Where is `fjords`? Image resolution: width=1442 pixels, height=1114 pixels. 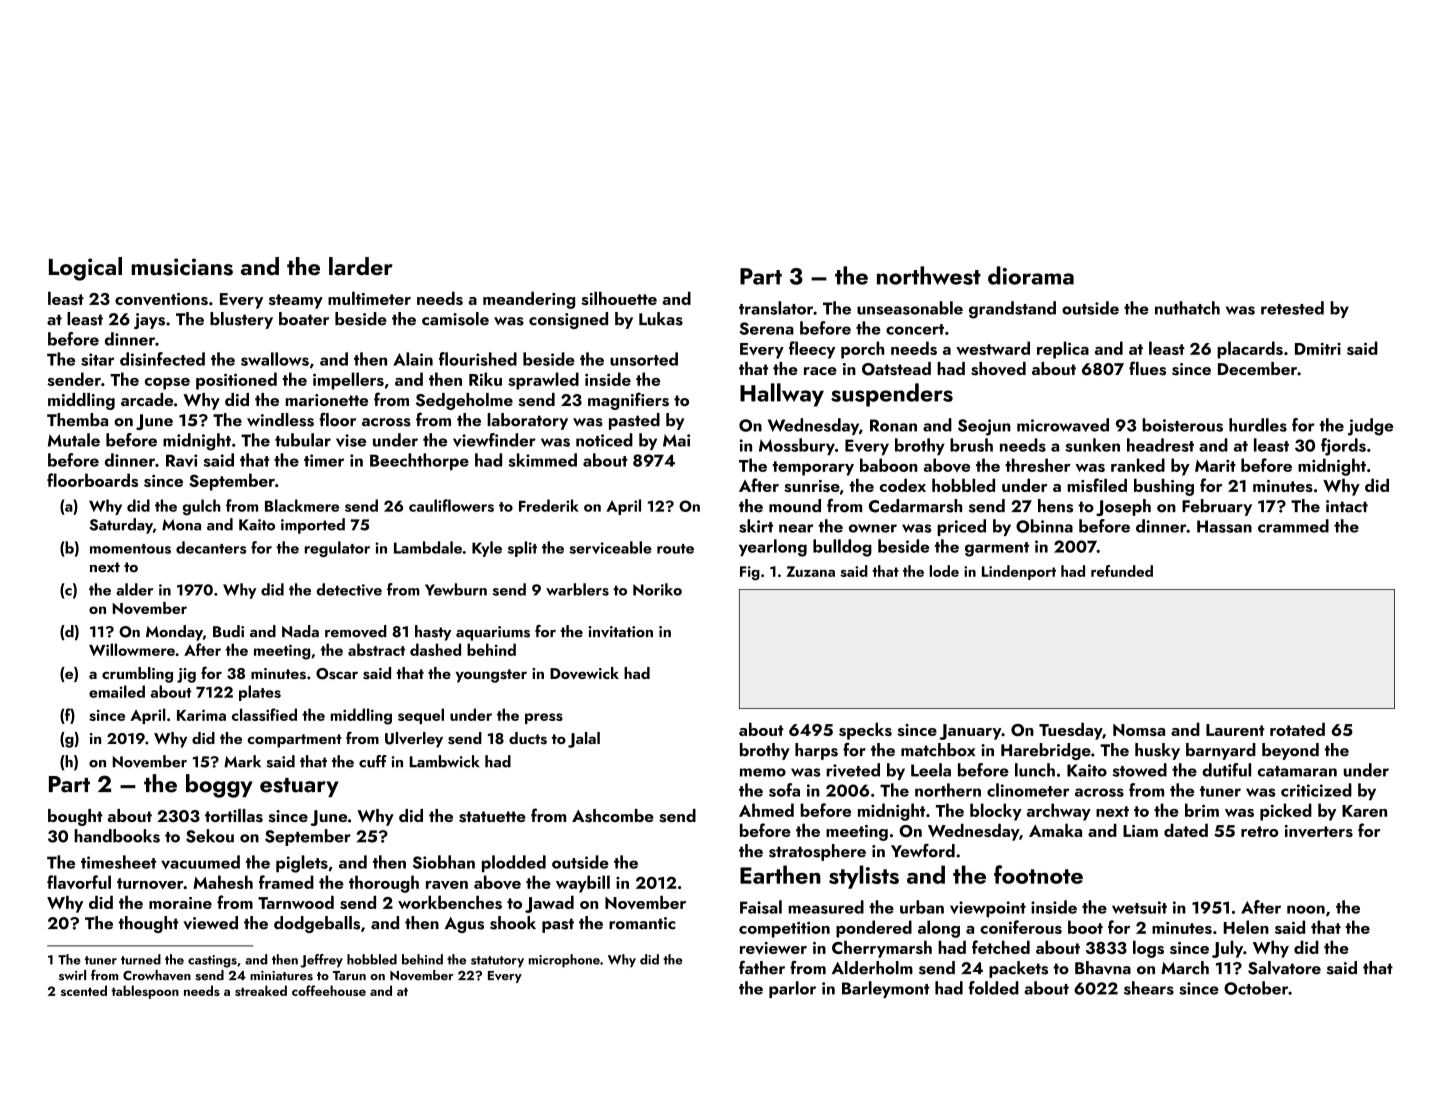
fjords is located at coordinates (1343, 447).
